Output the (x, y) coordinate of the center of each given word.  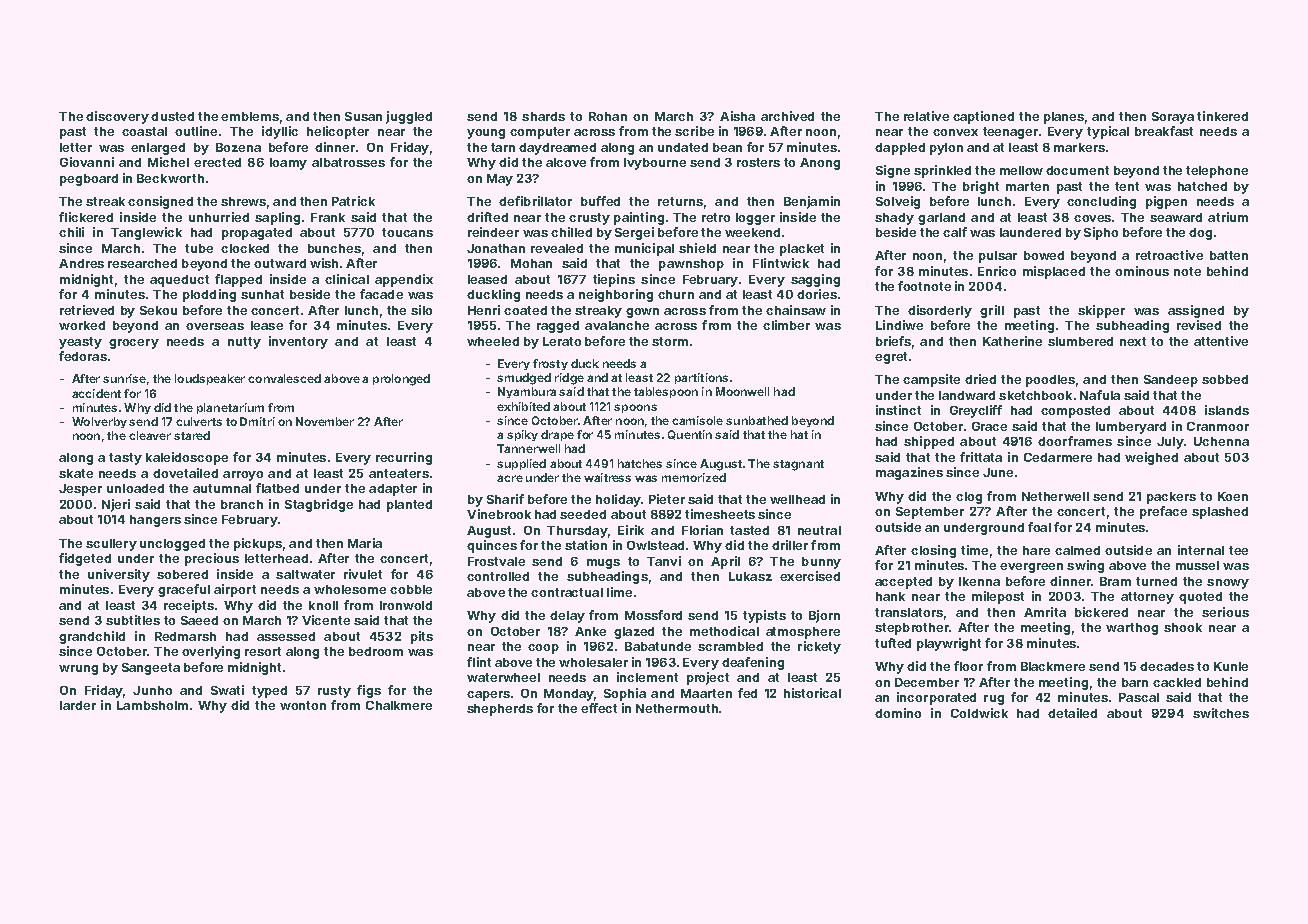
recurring (404, 458)
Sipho (1101, 233)
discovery (117, 117)
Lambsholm (152, 705)
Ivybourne (655, 164)
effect (599, 708)
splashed (1220, 513)
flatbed (277, 488)
